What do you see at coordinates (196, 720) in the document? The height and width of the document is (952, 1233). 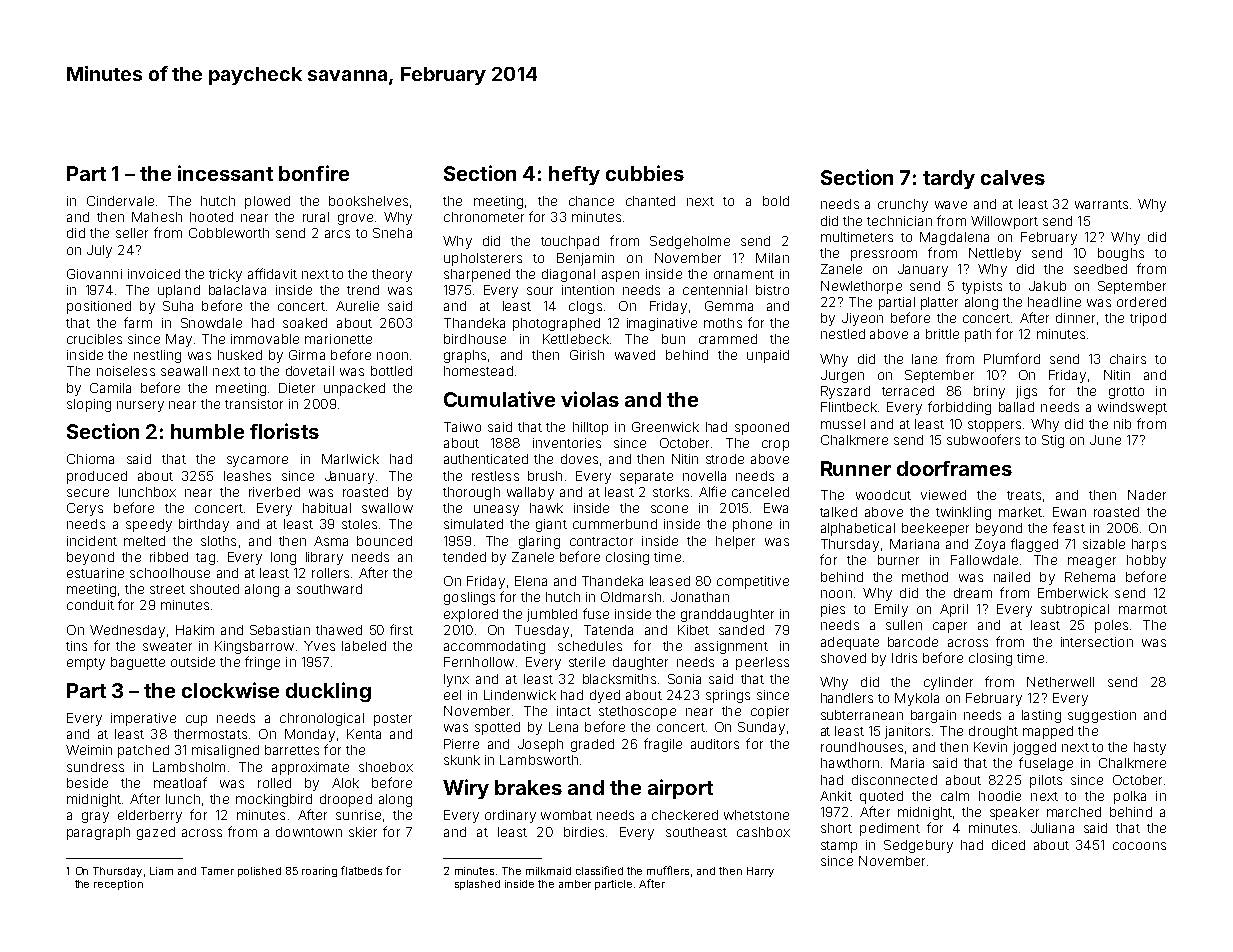 I see `cup` at bounding box center [196, 720].
